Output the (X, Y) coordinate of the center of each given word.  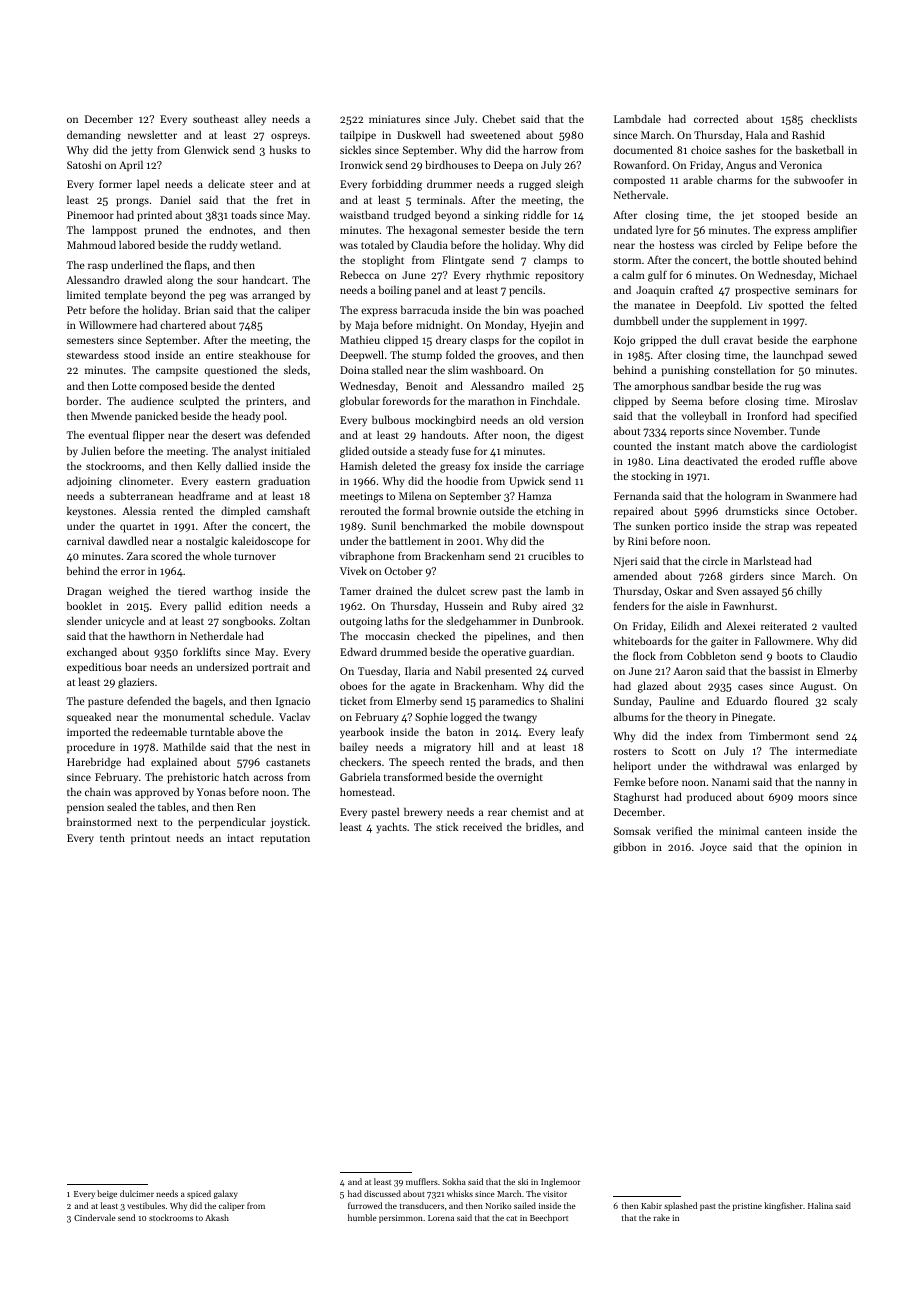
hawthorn (152, 635)
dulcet (451, 590)
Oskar (679, 591)
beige (107, 1194)
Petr (76, 310)
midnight (438, 326)
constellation (744, 370)
